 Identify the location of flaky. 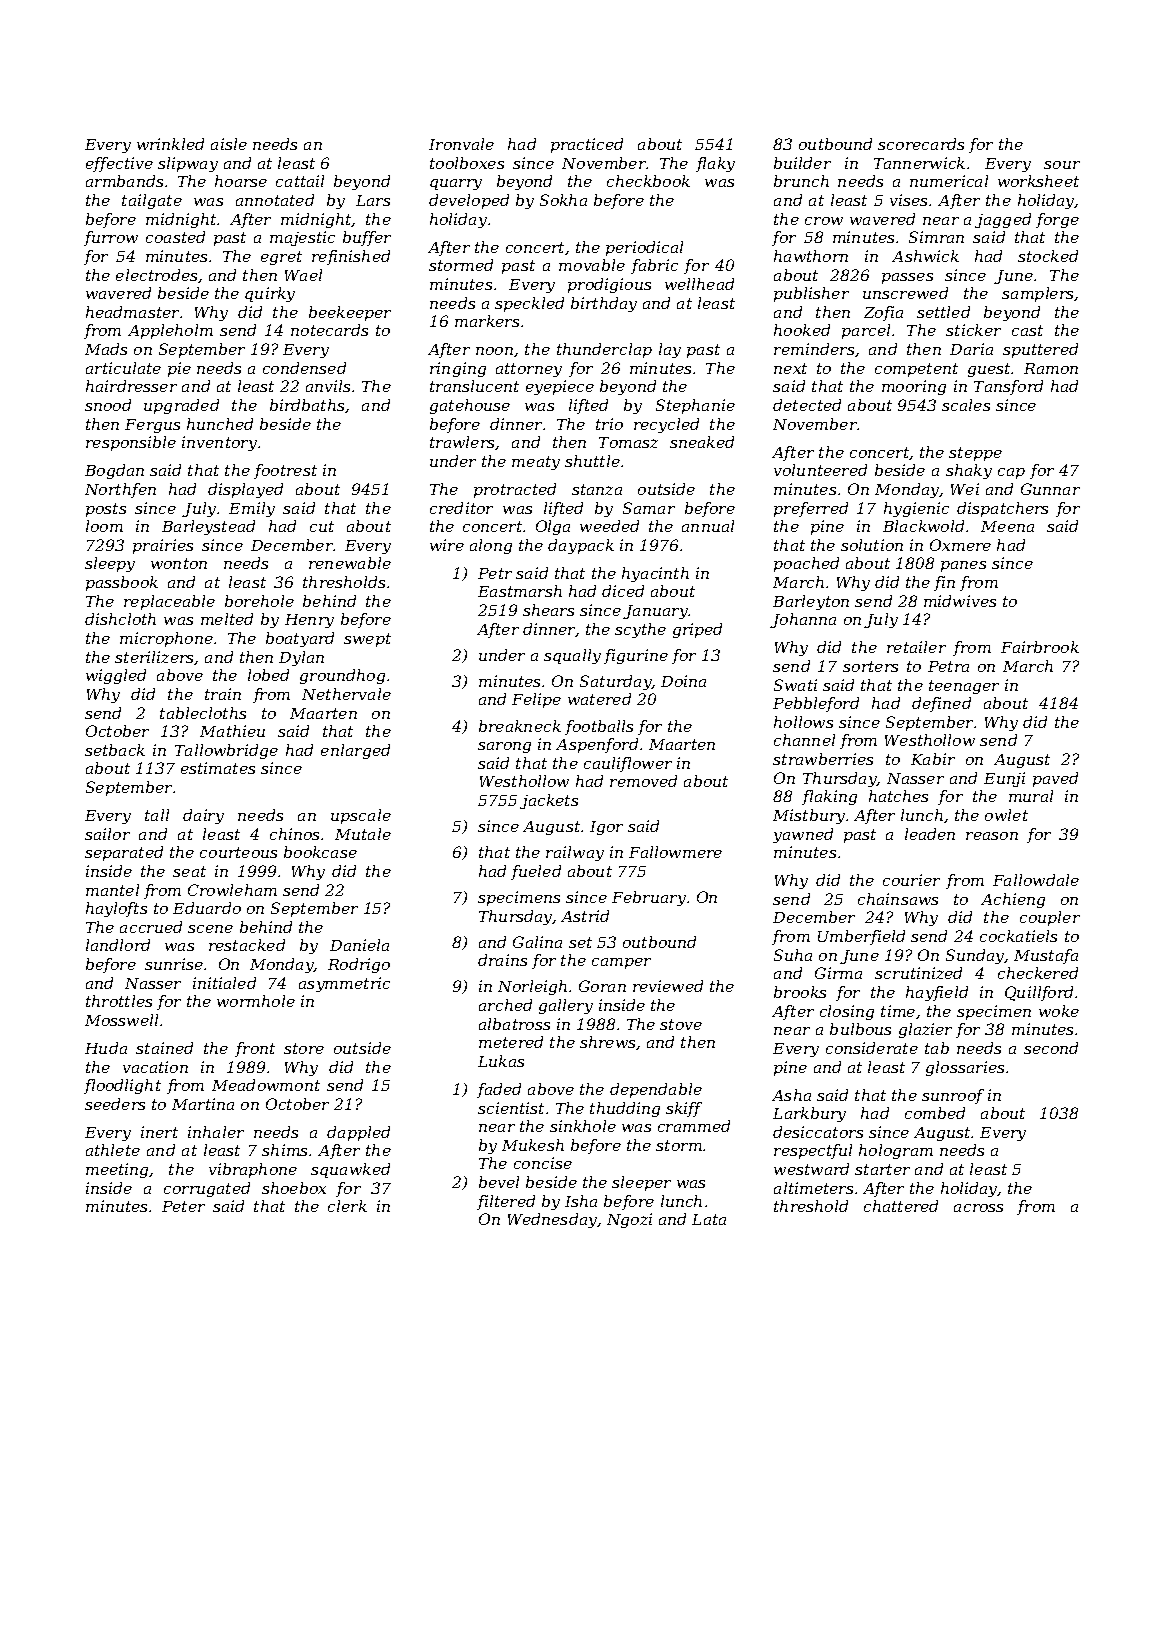
(715, 164).
